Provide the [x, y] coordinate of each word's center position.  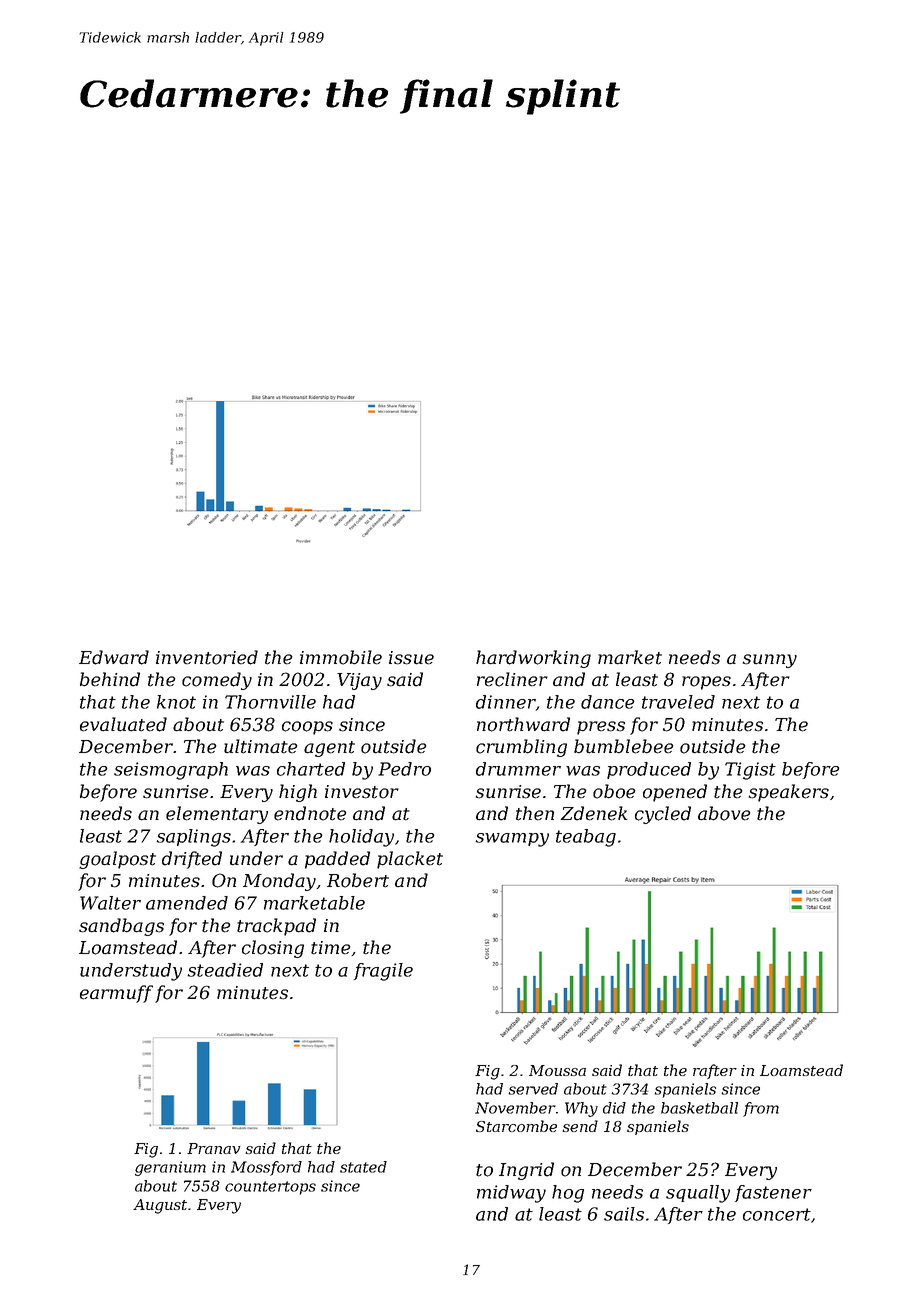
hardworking [533, 659]
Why [581, 1109]
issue [411, 658]
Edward [114, 657]
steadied [225, 970]
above [724, 813]
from [761, 1109]
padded [337, 860]
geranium [170, 1168]
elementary [217, 815]
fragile [383, 972]
